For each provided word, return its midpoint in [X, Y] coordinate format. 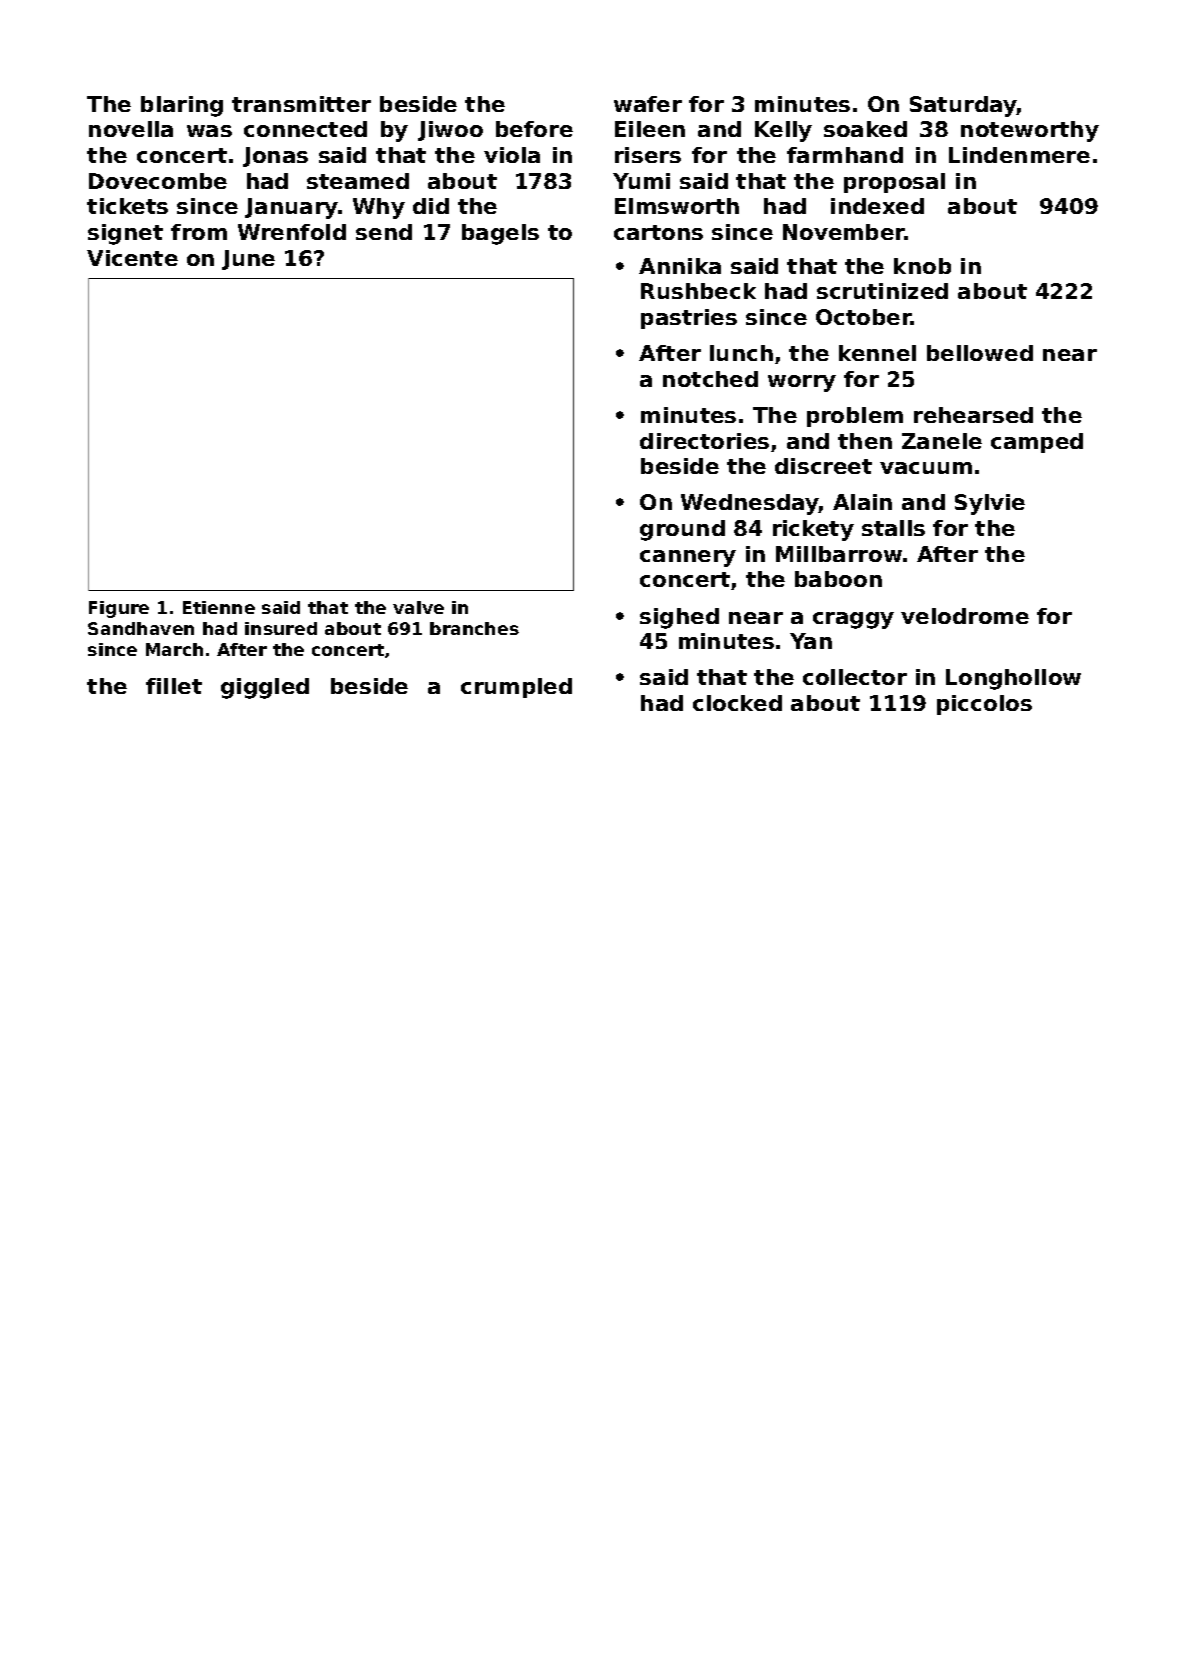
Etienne [219, 607]
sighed [679, 618]
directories [704, 441]
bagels [500, 234]
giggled [265, 688]
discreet [823, 466]
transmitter [301, 104]
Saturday [963, 106]
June [248, 260]
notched [710, 379]
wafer [648, 104]
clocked [737, 703]
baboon [838, 579]
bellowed [980, 353]
